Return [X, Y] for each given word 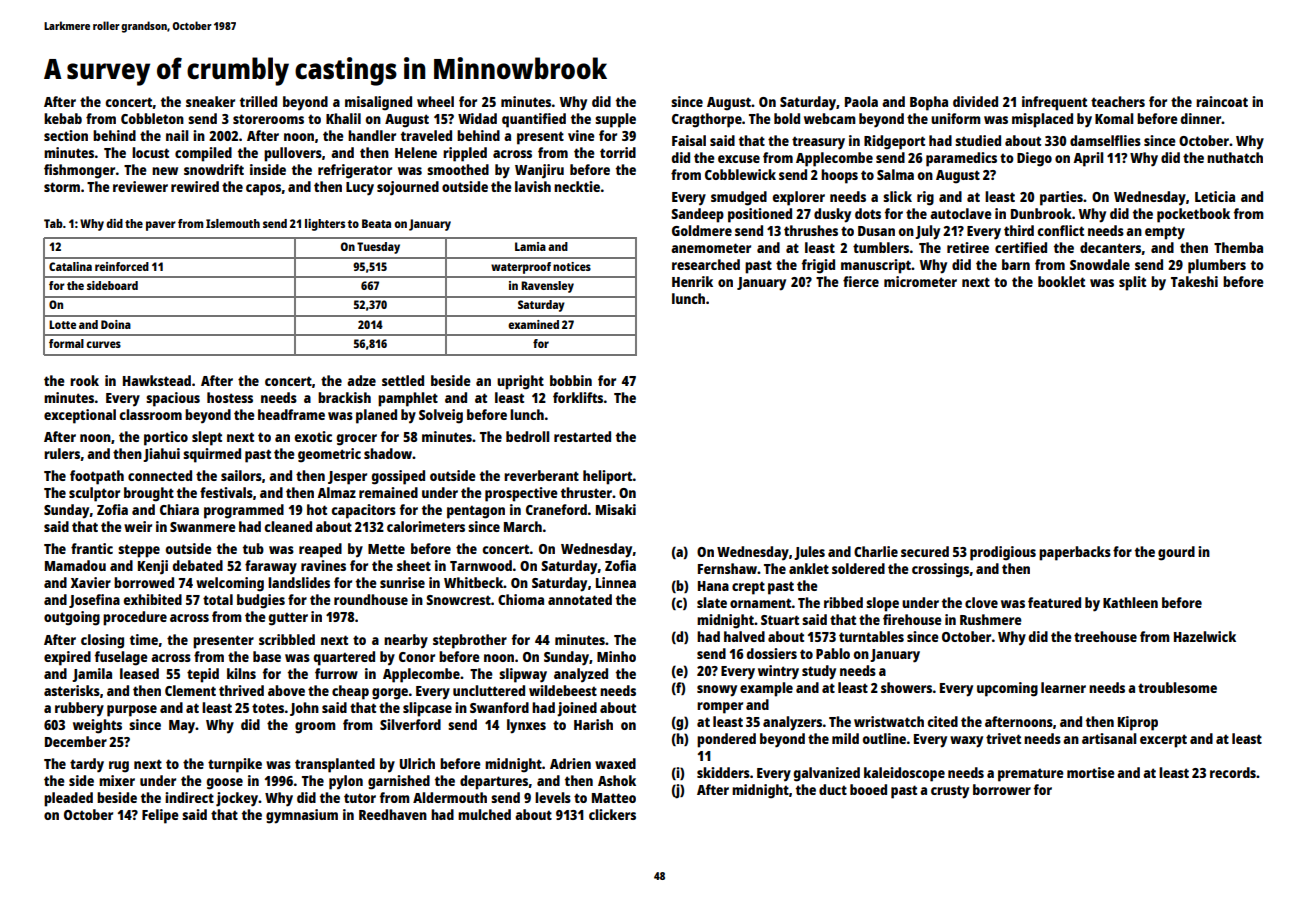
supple [615, 120]
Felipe [160, 816]
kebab [63, 118]
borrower [1002, 789]
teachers [1118, 101]
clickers [612, 814]
